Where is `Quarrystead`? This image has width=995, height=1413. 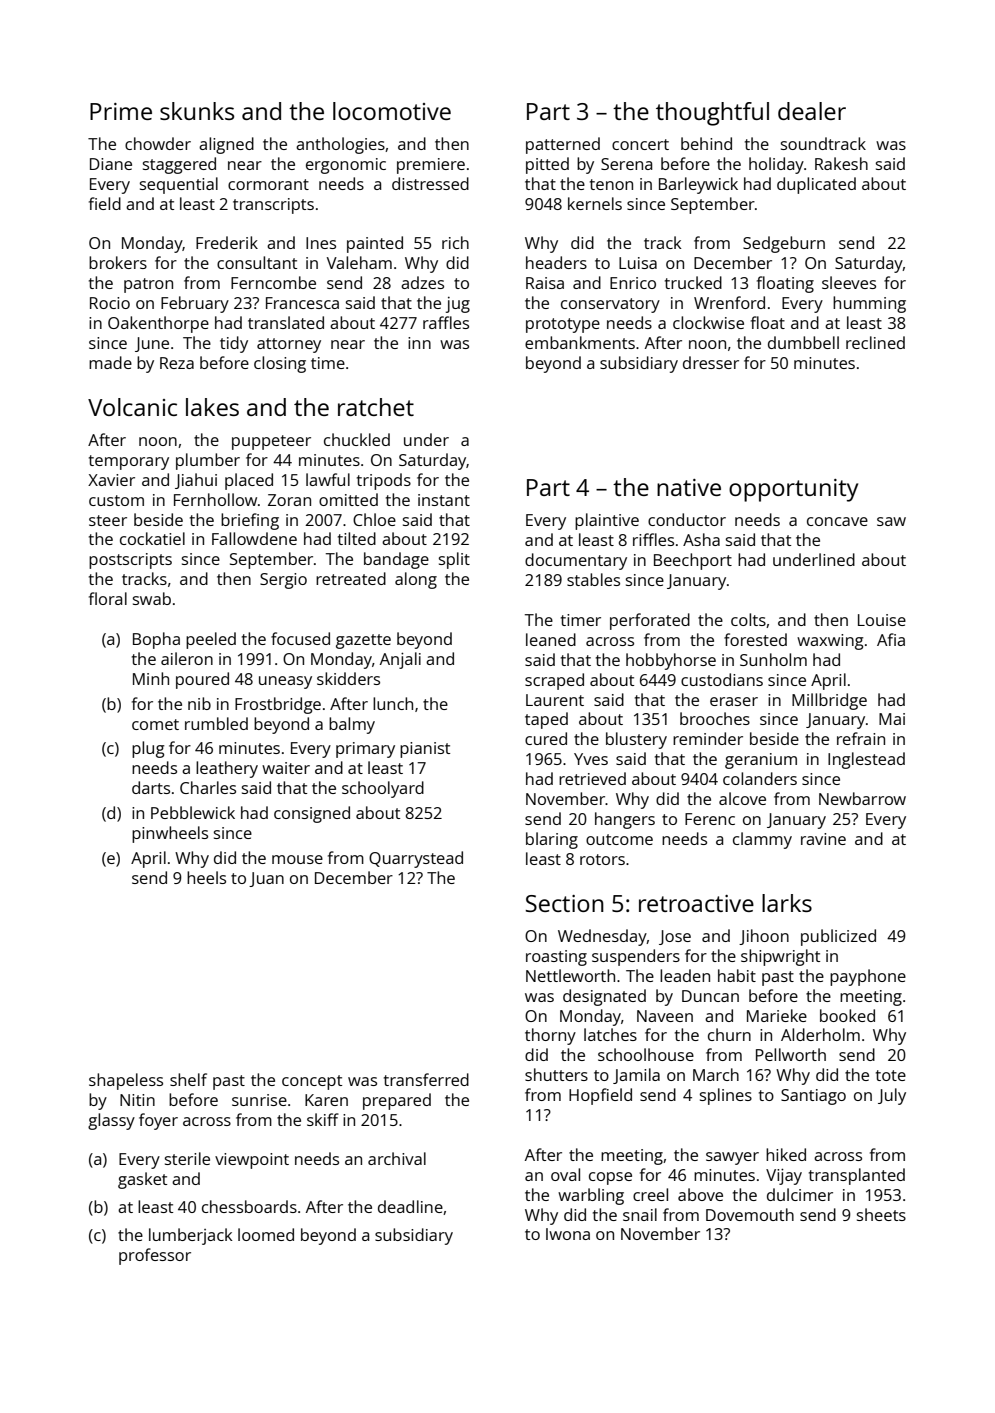
Quarrystead is located at coordinates (416, 859).
